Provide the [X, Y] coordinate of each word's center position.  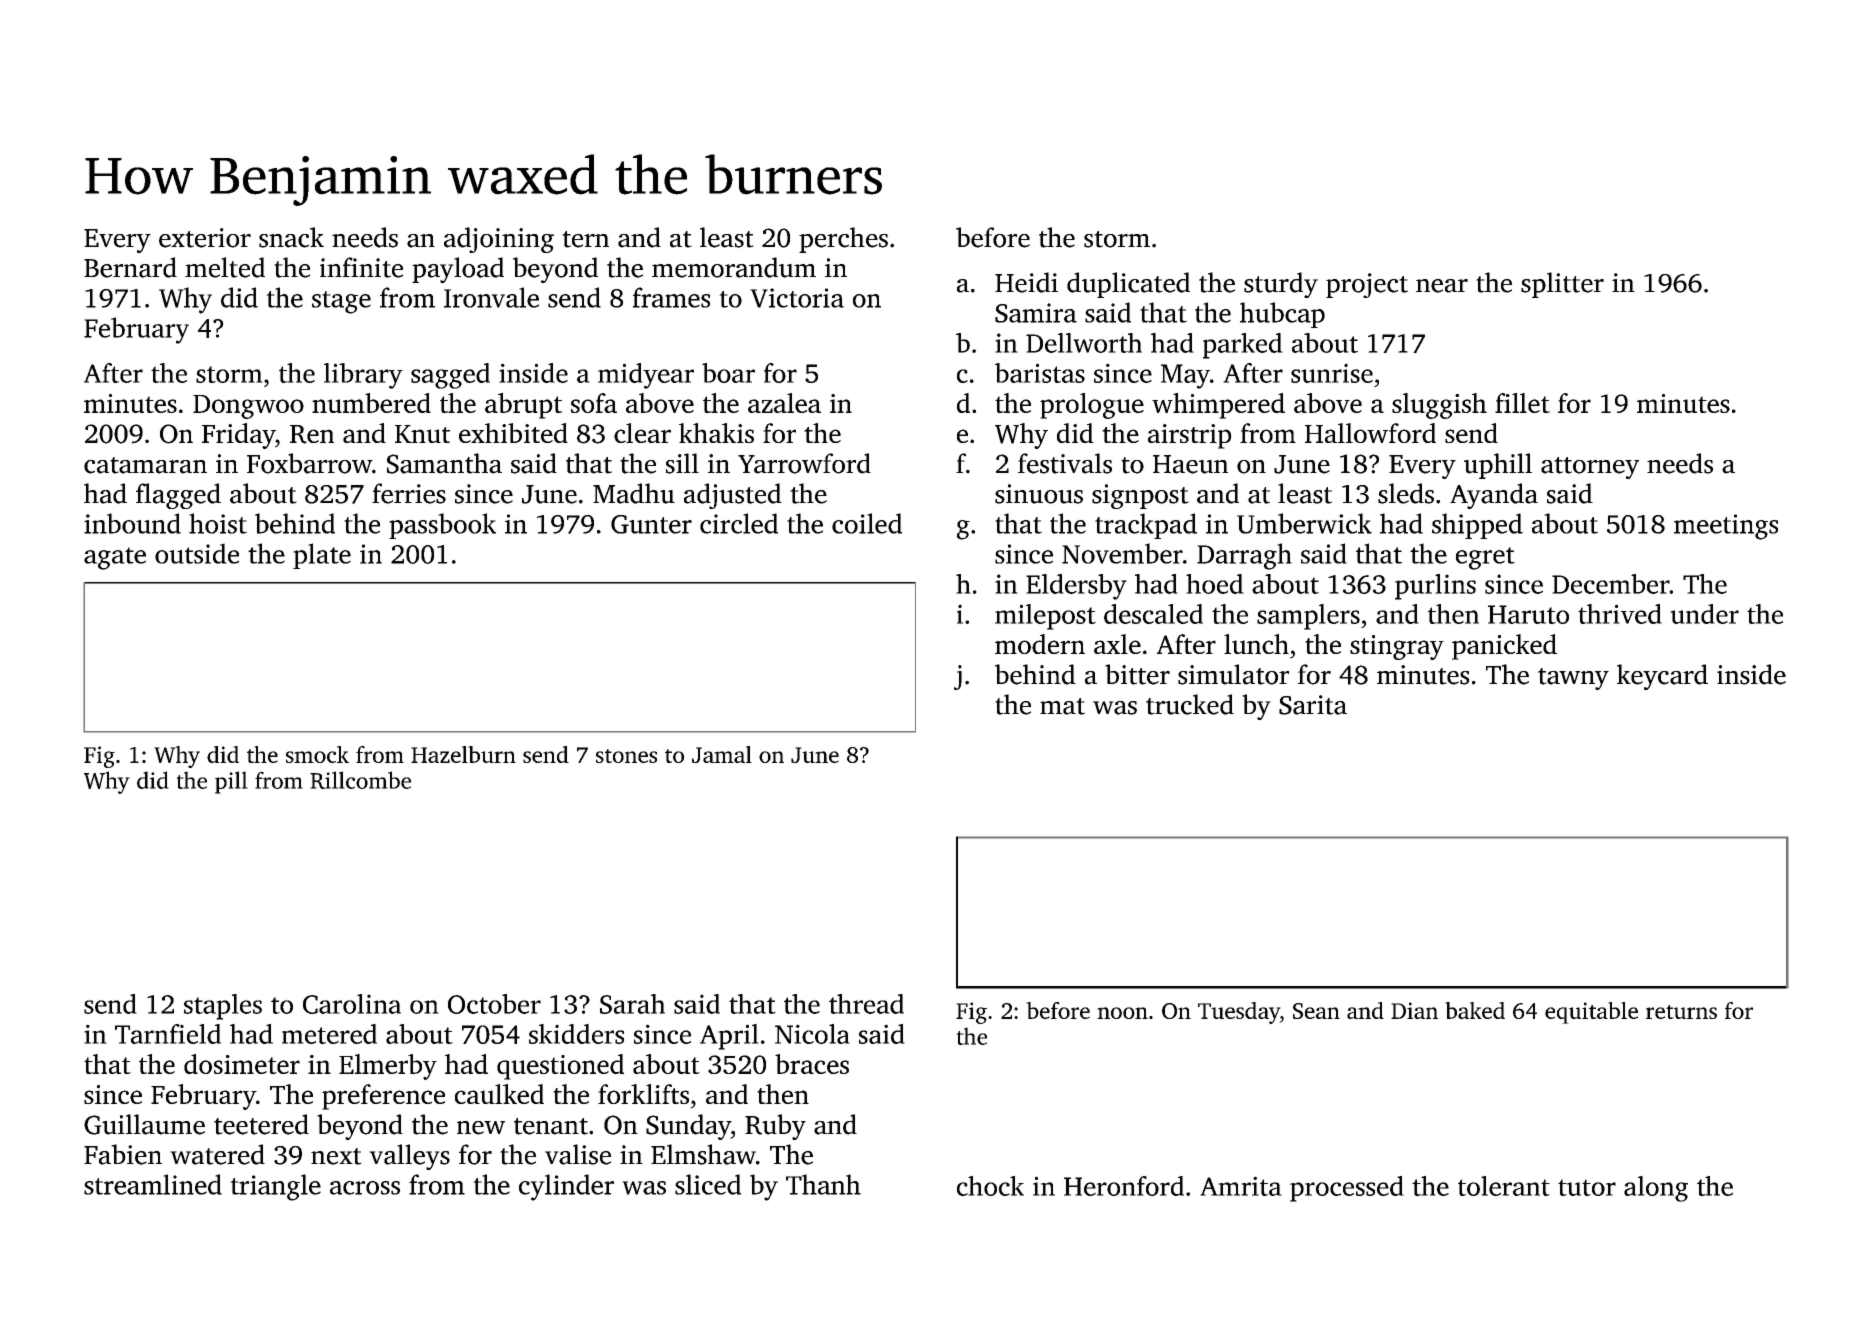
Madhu [634, 493]
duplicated [1128, 285]
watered [217, 1154]
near [1442, 286]
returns [1681, 1012]
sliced [708, 1184]
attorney [1590, 468]
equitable [1591, 1013]
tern [585, 239]
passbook [442, 526]
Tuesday [1239, 1013]
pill [231, 782]
